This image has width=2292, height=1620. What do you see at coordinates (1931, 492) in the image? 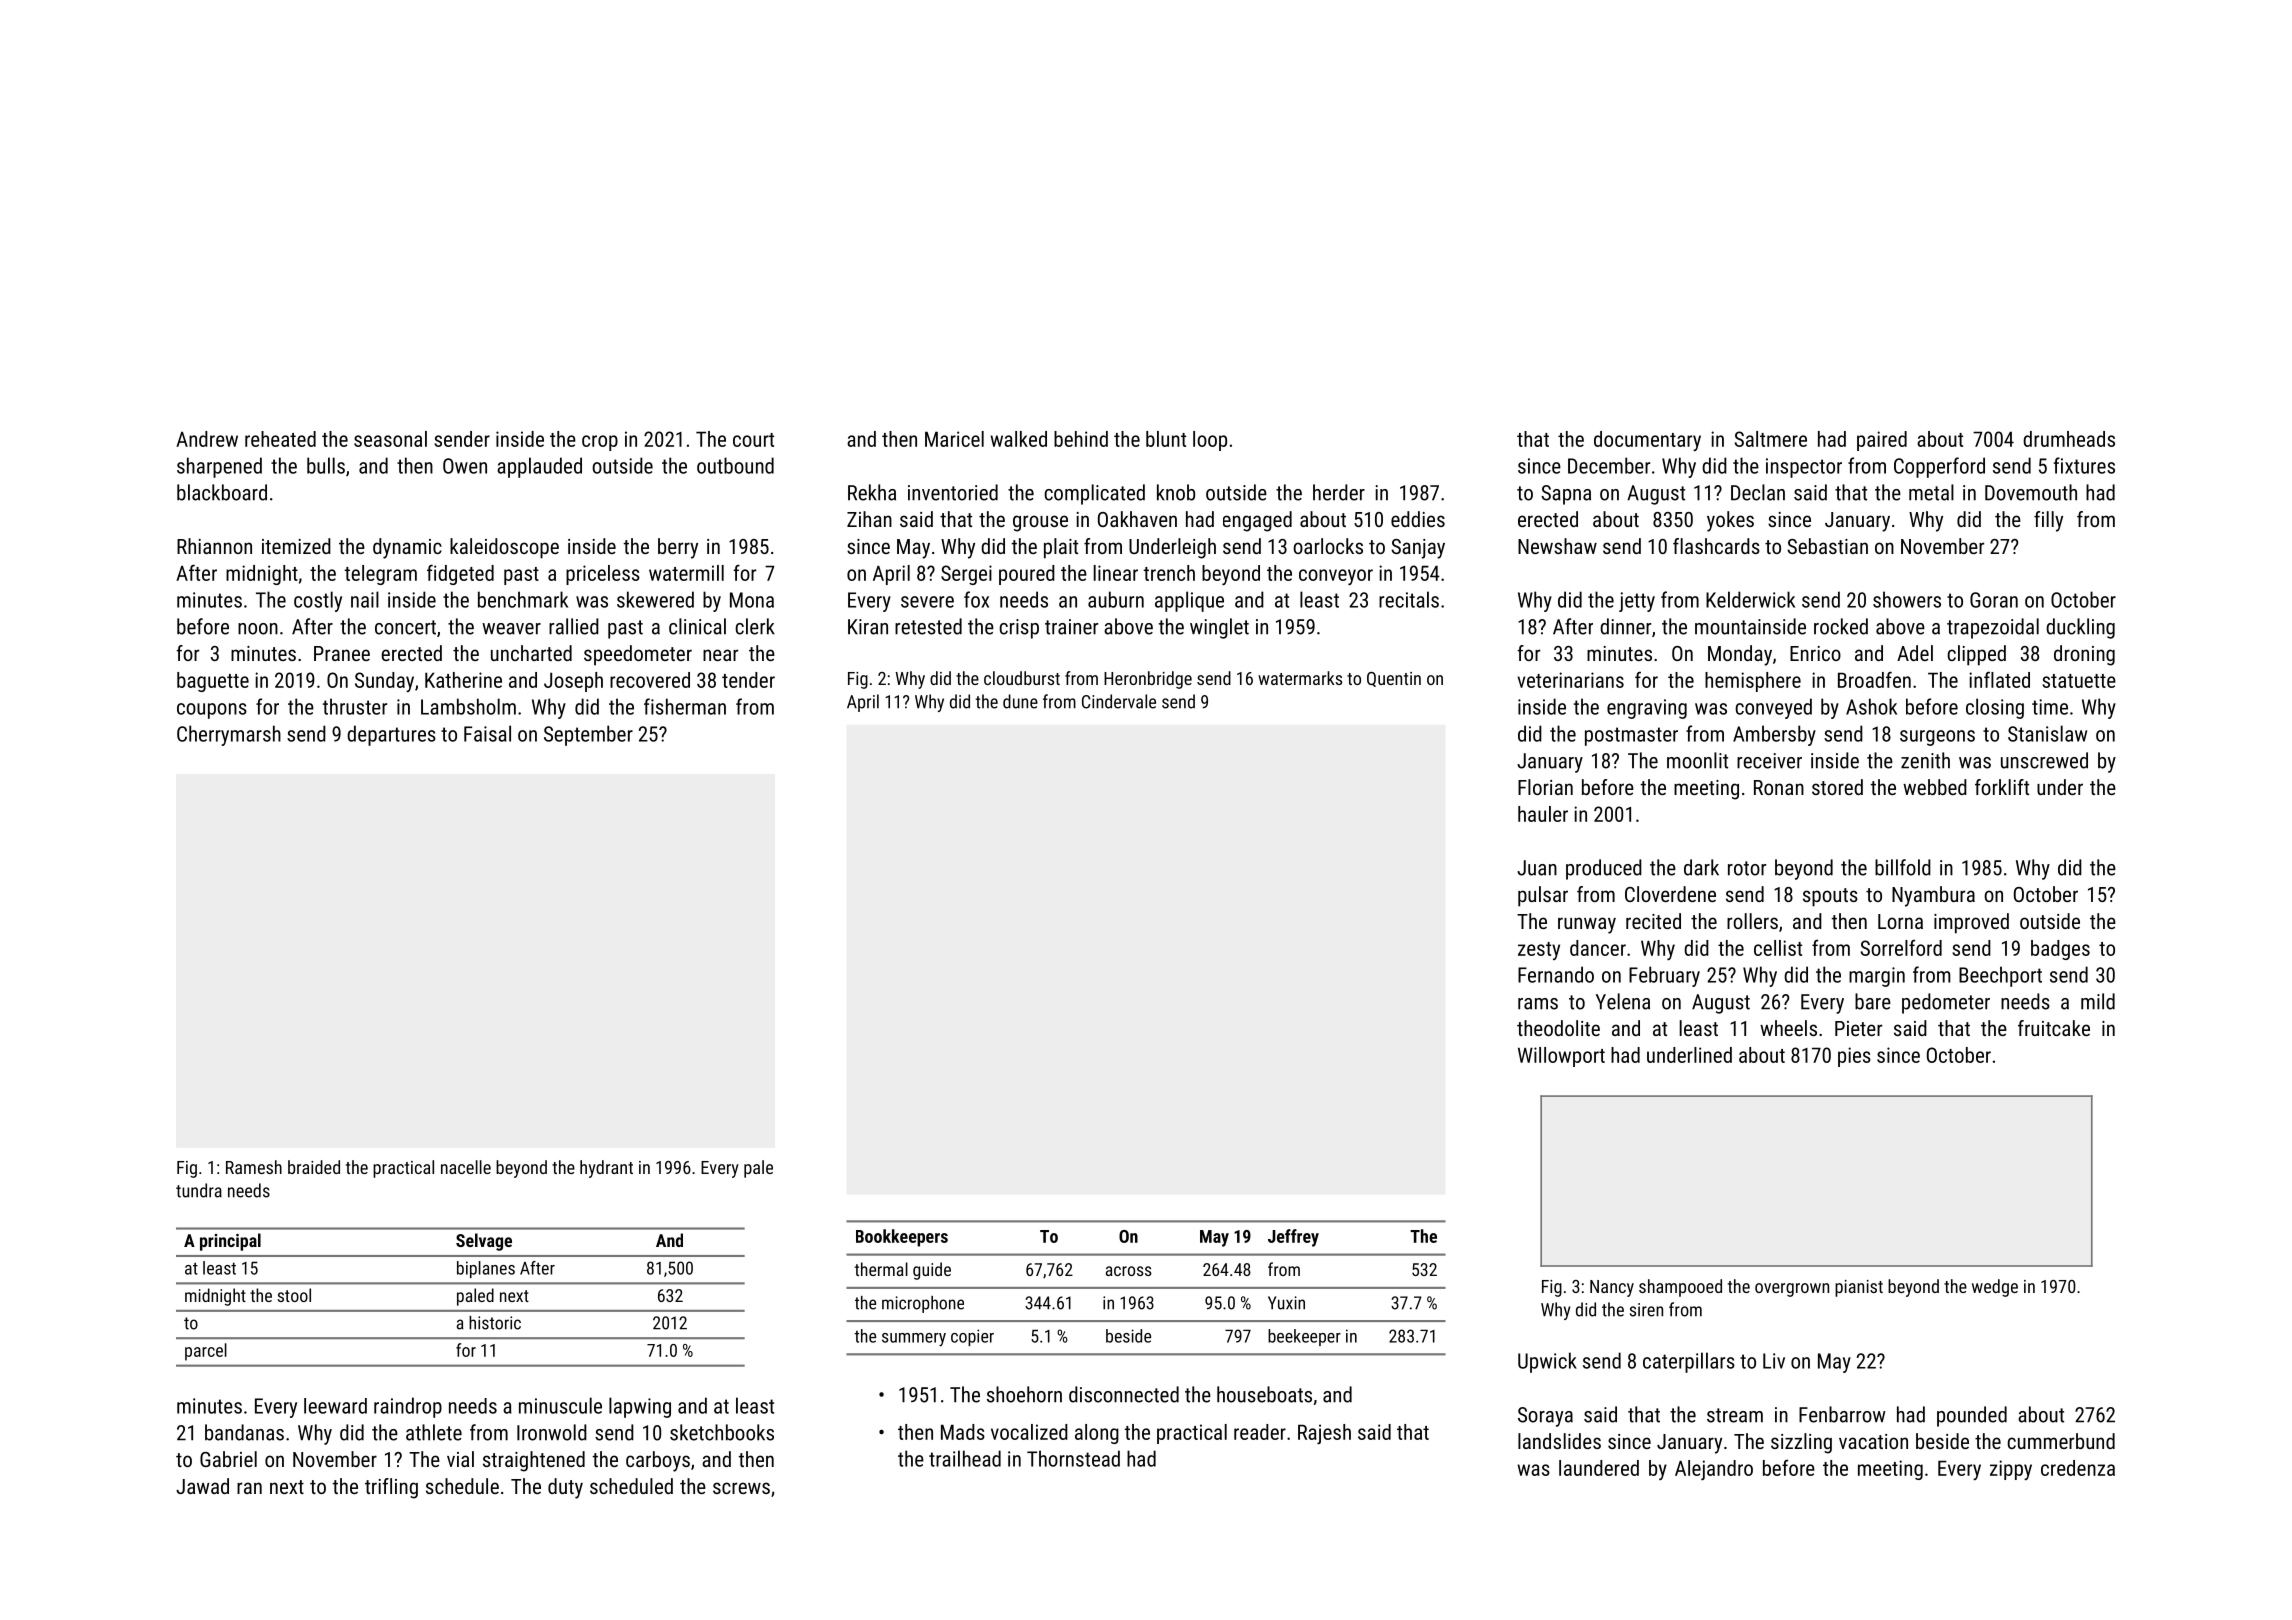
I see `metal` at bounding box center [1931, 492].
